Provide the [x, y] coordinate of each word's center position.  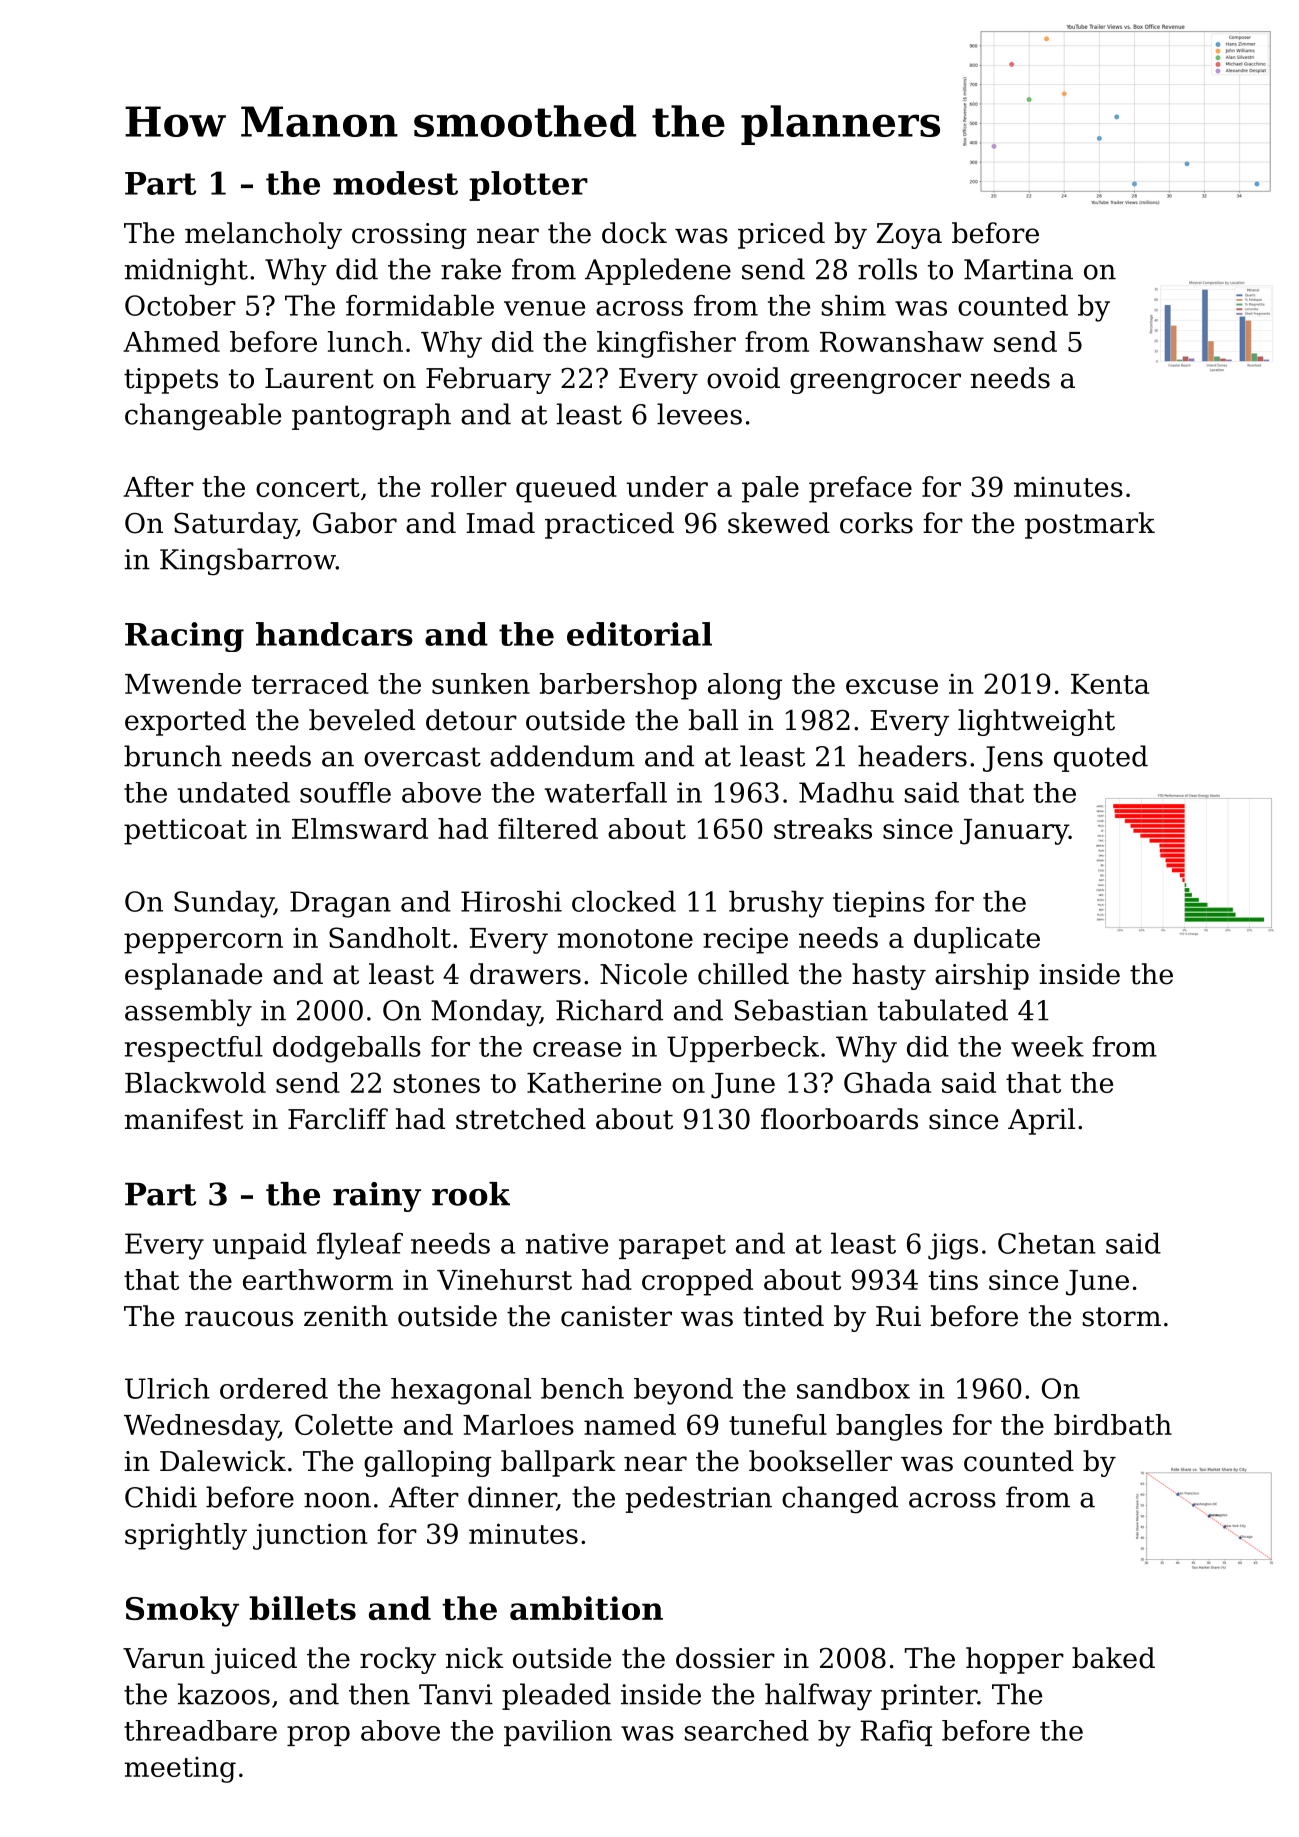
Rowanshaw [902, 341]
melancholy [263, 235]
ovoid [743, 378]
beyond [683, 1391]
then [379, 1694]
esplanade [193, 976]
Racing [184, 637]
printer [929, 1697]
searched [747, 1730]
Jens [1013, 759]
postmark [1090, 525]
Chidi [161, 1497]
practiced [609, 525]
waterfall [606, 792]
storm [1122, 1317]
